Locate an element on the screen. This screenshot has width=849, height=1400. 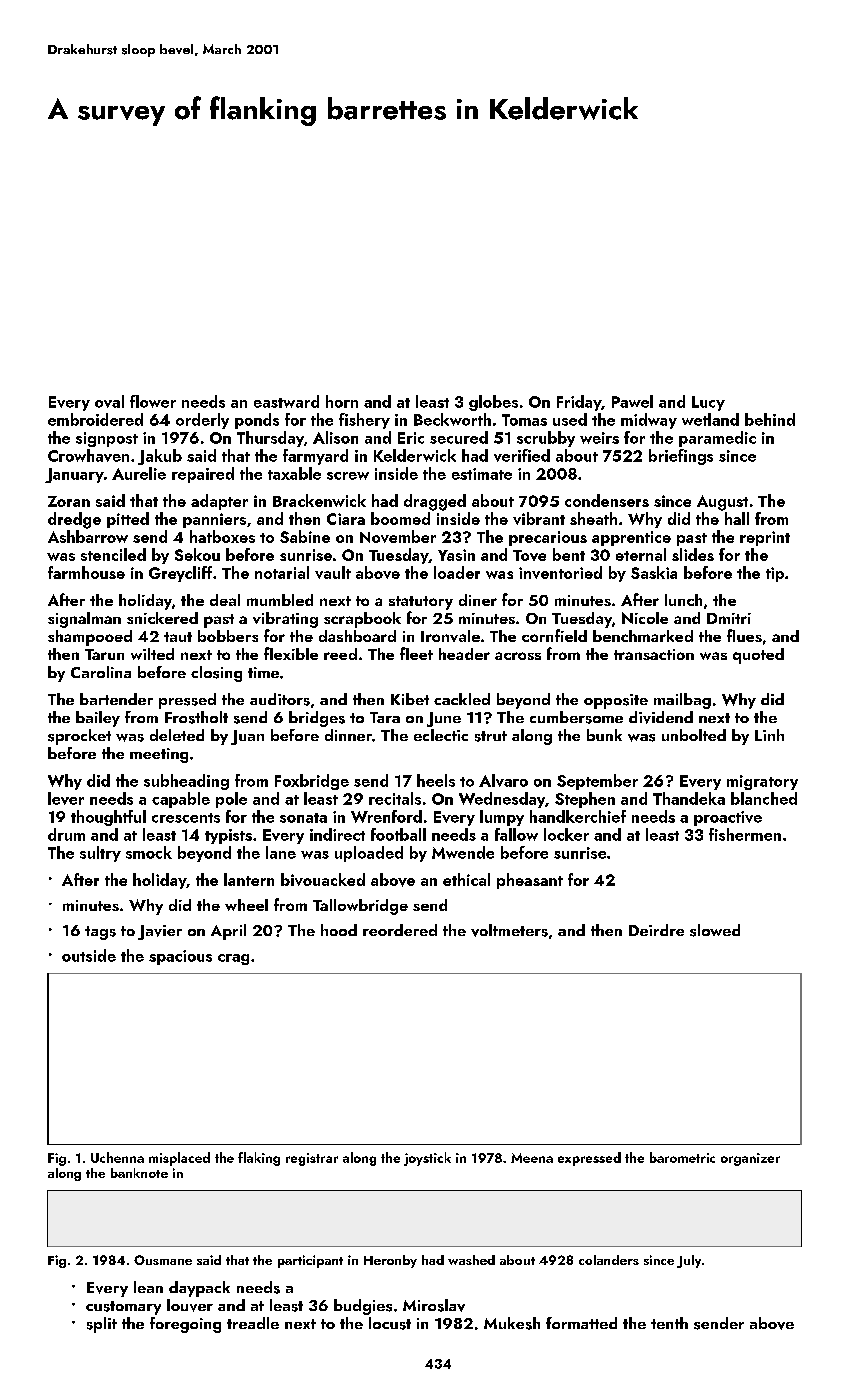
farmhouse is located at coordinates (86, 572).
